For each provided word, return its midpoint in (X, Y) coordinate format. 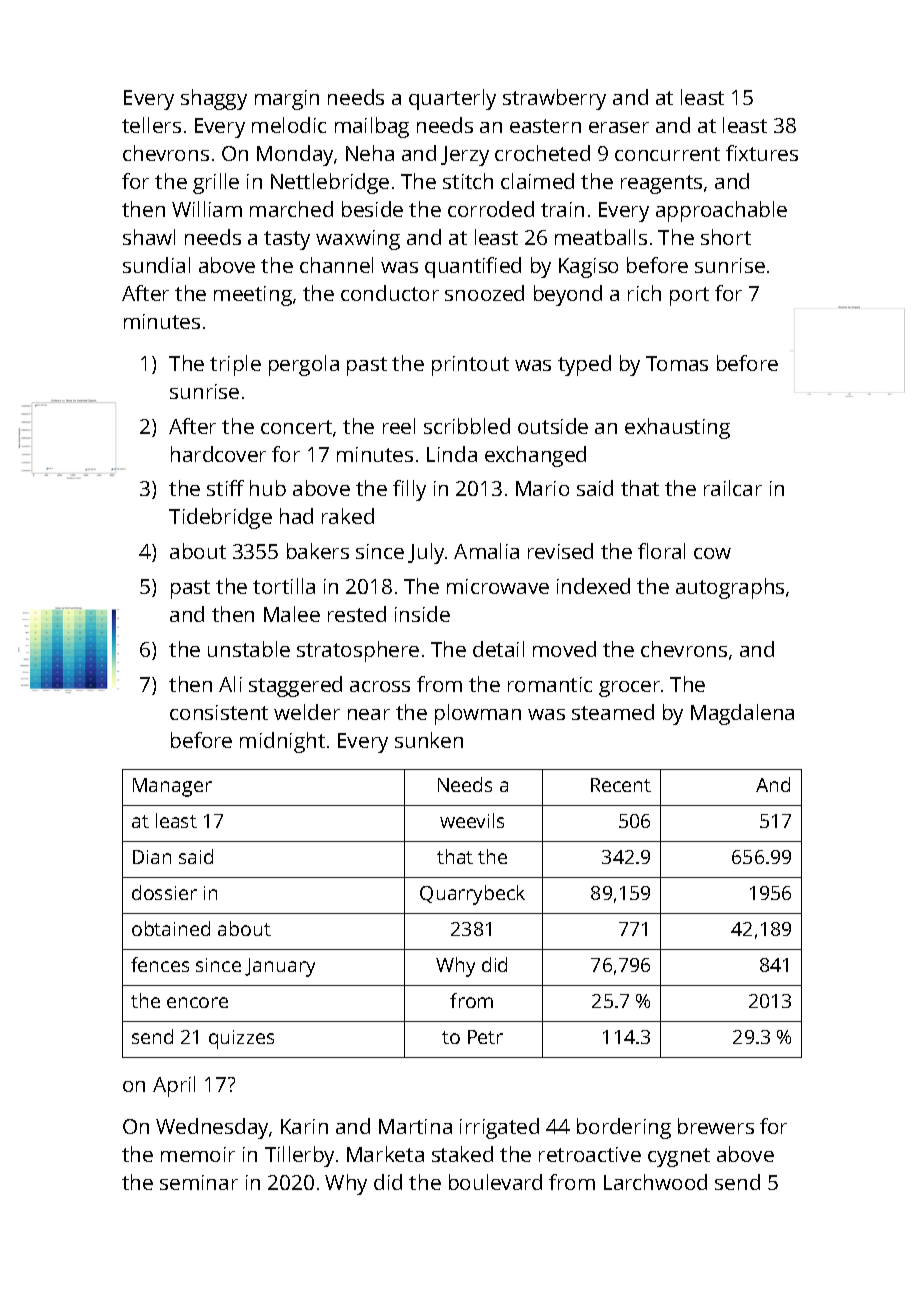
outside (553, 426)
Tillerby (299, 1156)
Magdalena (742, 714)
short (726, 237)
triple (235, 365)
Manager (172, 787)
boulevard (495, 1182)
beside (372, 209)
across (380, 686)
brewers (716, 1126)
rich (644, 293)
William (207, 209)
